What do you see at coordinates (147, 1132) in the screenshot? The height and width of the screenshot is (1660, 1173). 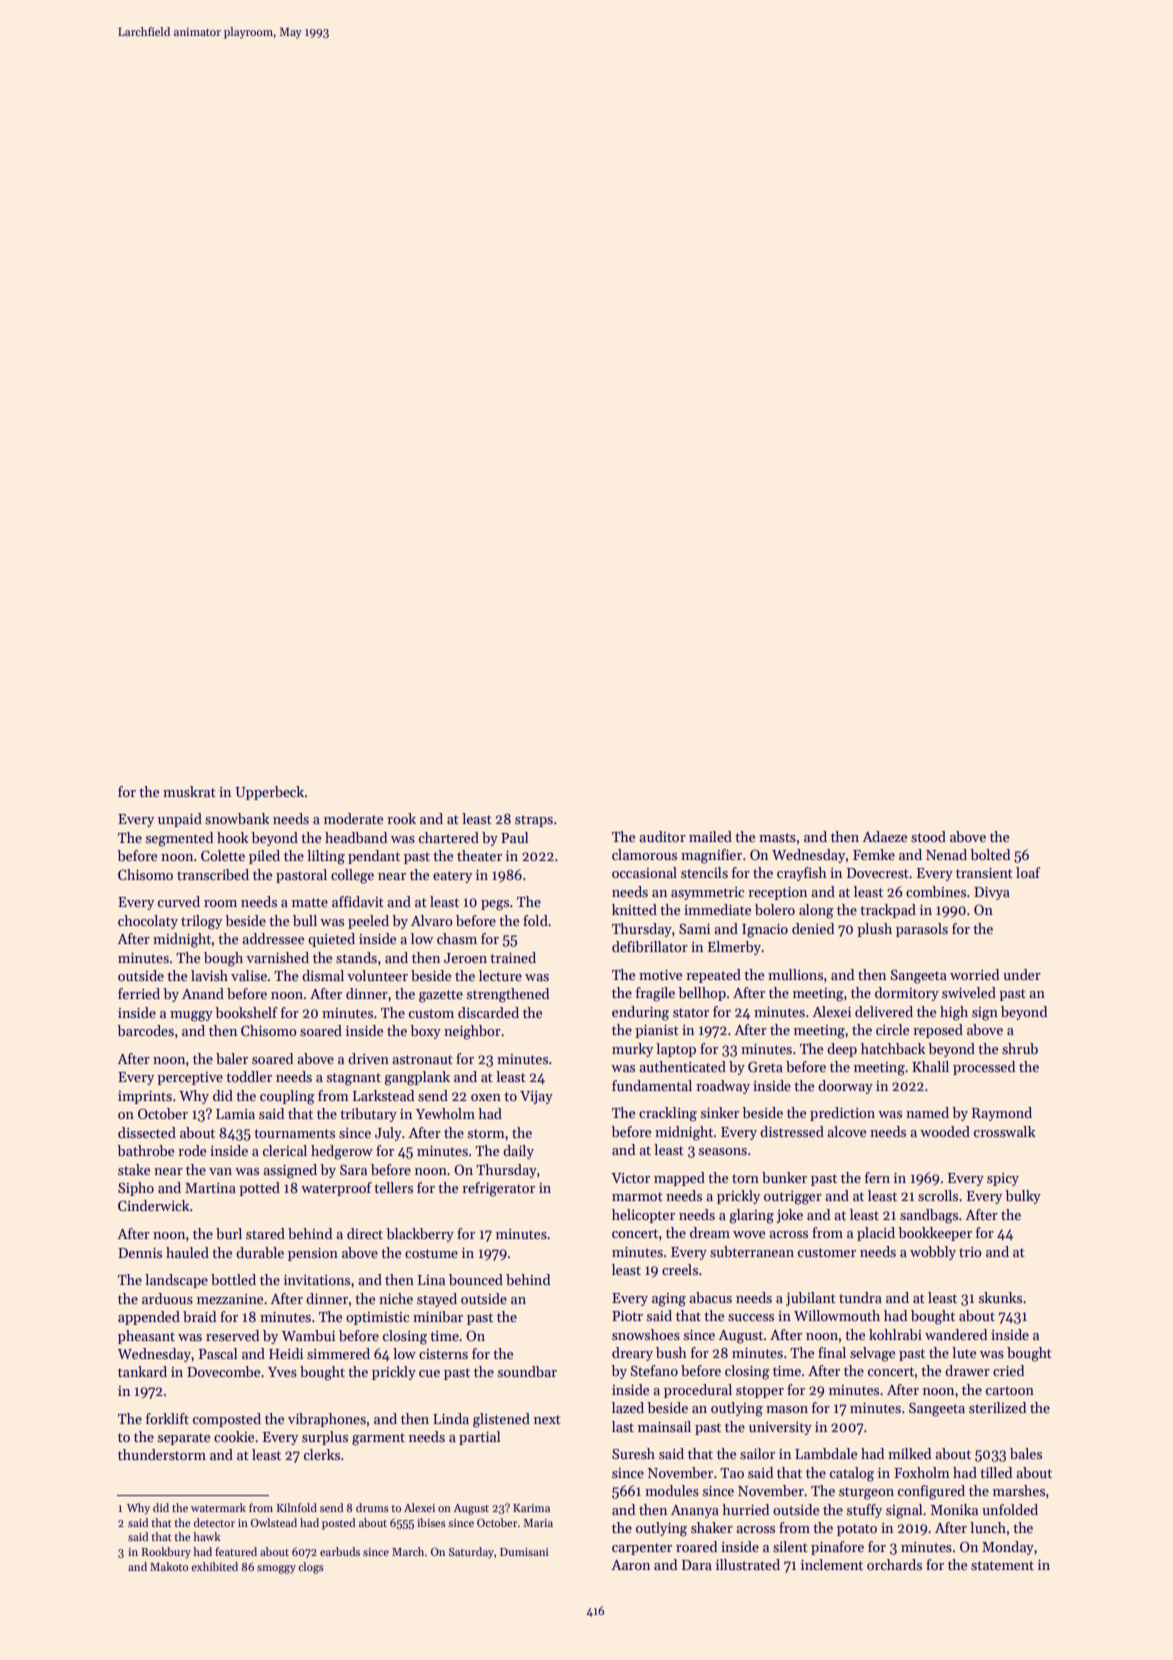 I see `dissected` at bounding box center [147, 1132].
